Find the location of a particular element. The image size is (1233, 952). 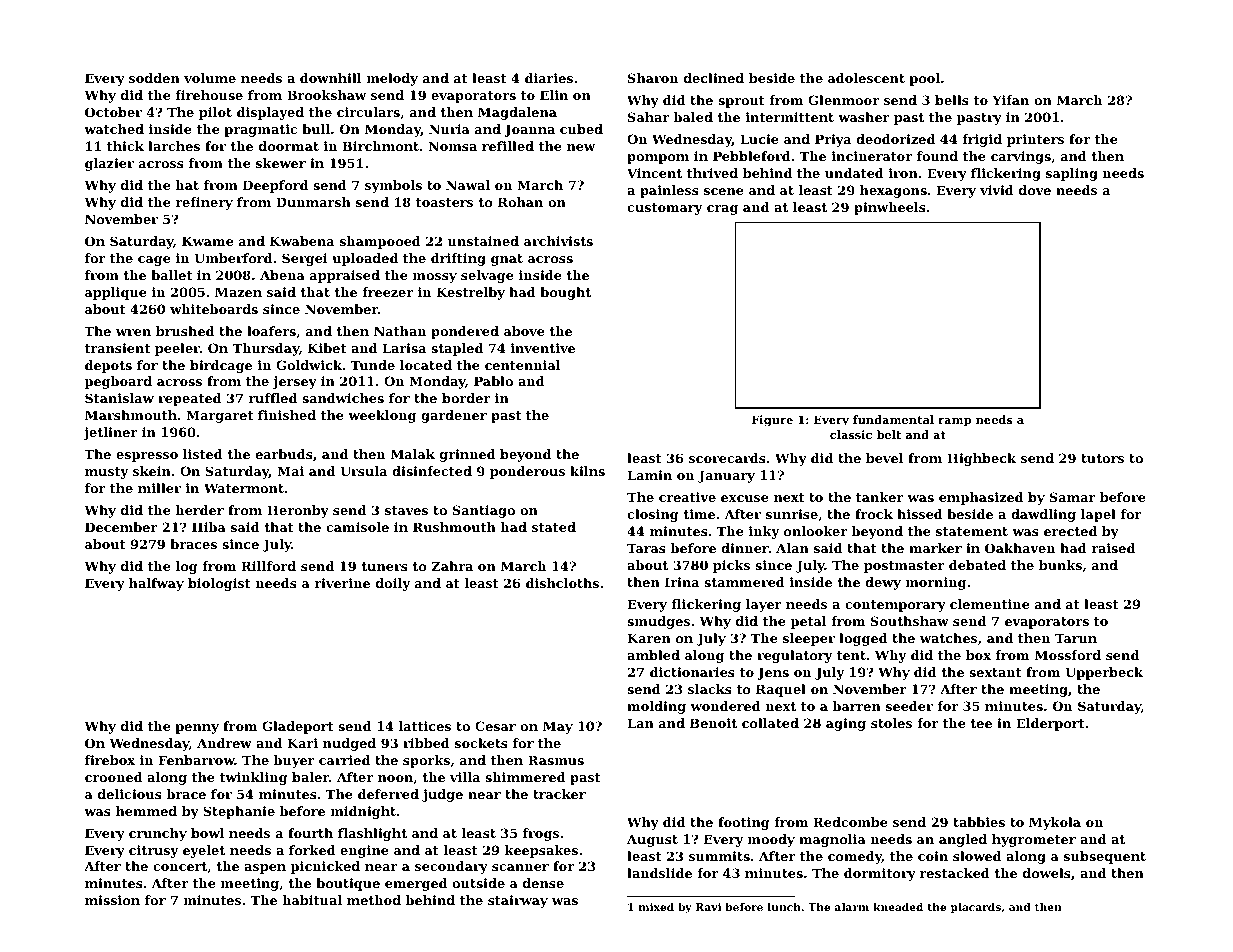

dove is located at coordinates (1035, 190).
